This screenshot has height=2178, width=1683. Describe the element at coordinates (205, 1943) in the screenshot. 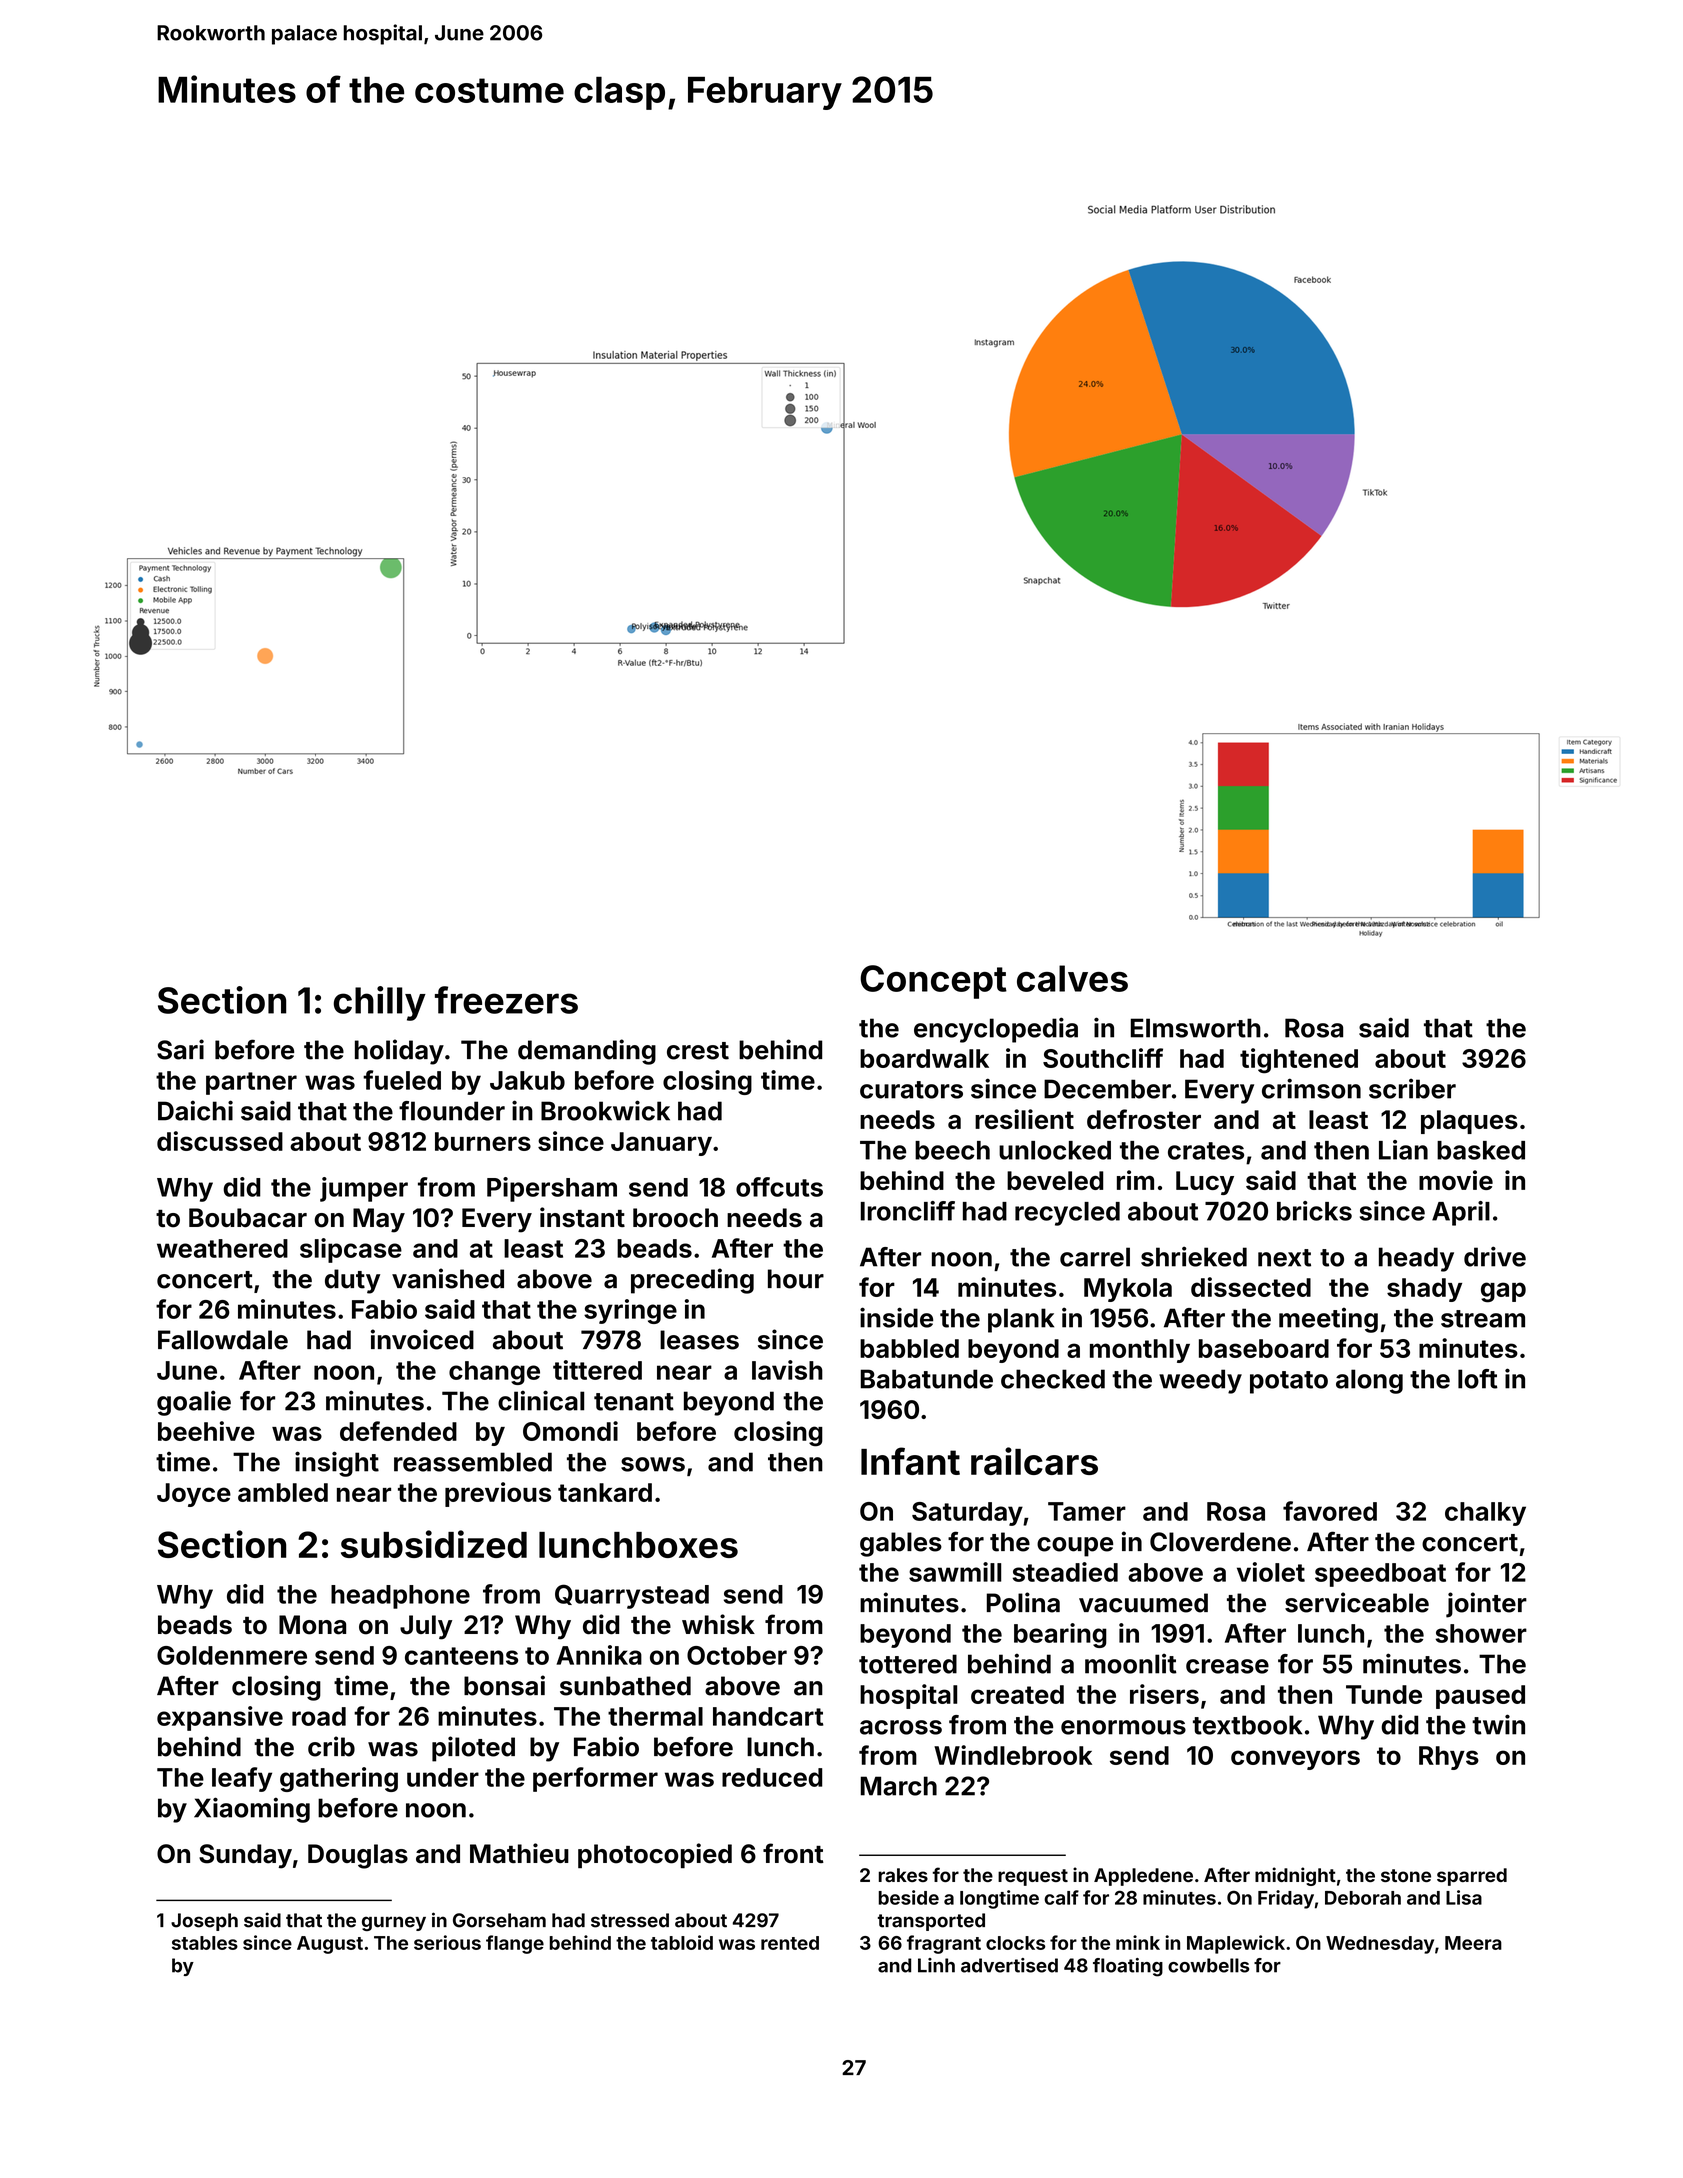

I see `stables` at that location.
